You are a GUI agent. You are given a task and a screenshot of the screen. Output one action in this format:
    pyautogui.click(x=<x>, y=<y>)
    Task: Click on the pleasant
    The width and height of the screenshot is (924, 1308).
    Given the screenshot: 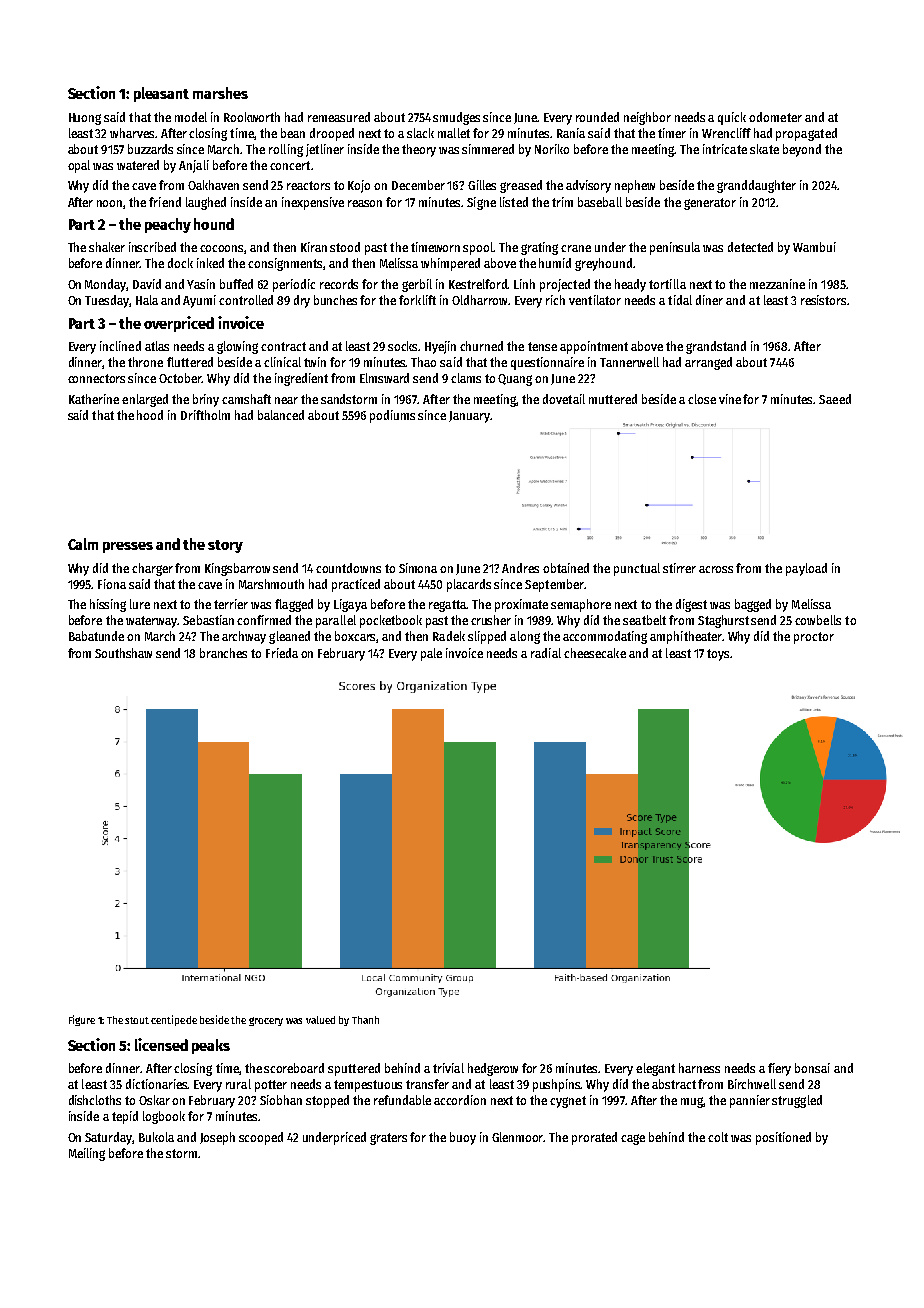 What is the action you would take?
    pyautogui.click(x=161, y=94)
